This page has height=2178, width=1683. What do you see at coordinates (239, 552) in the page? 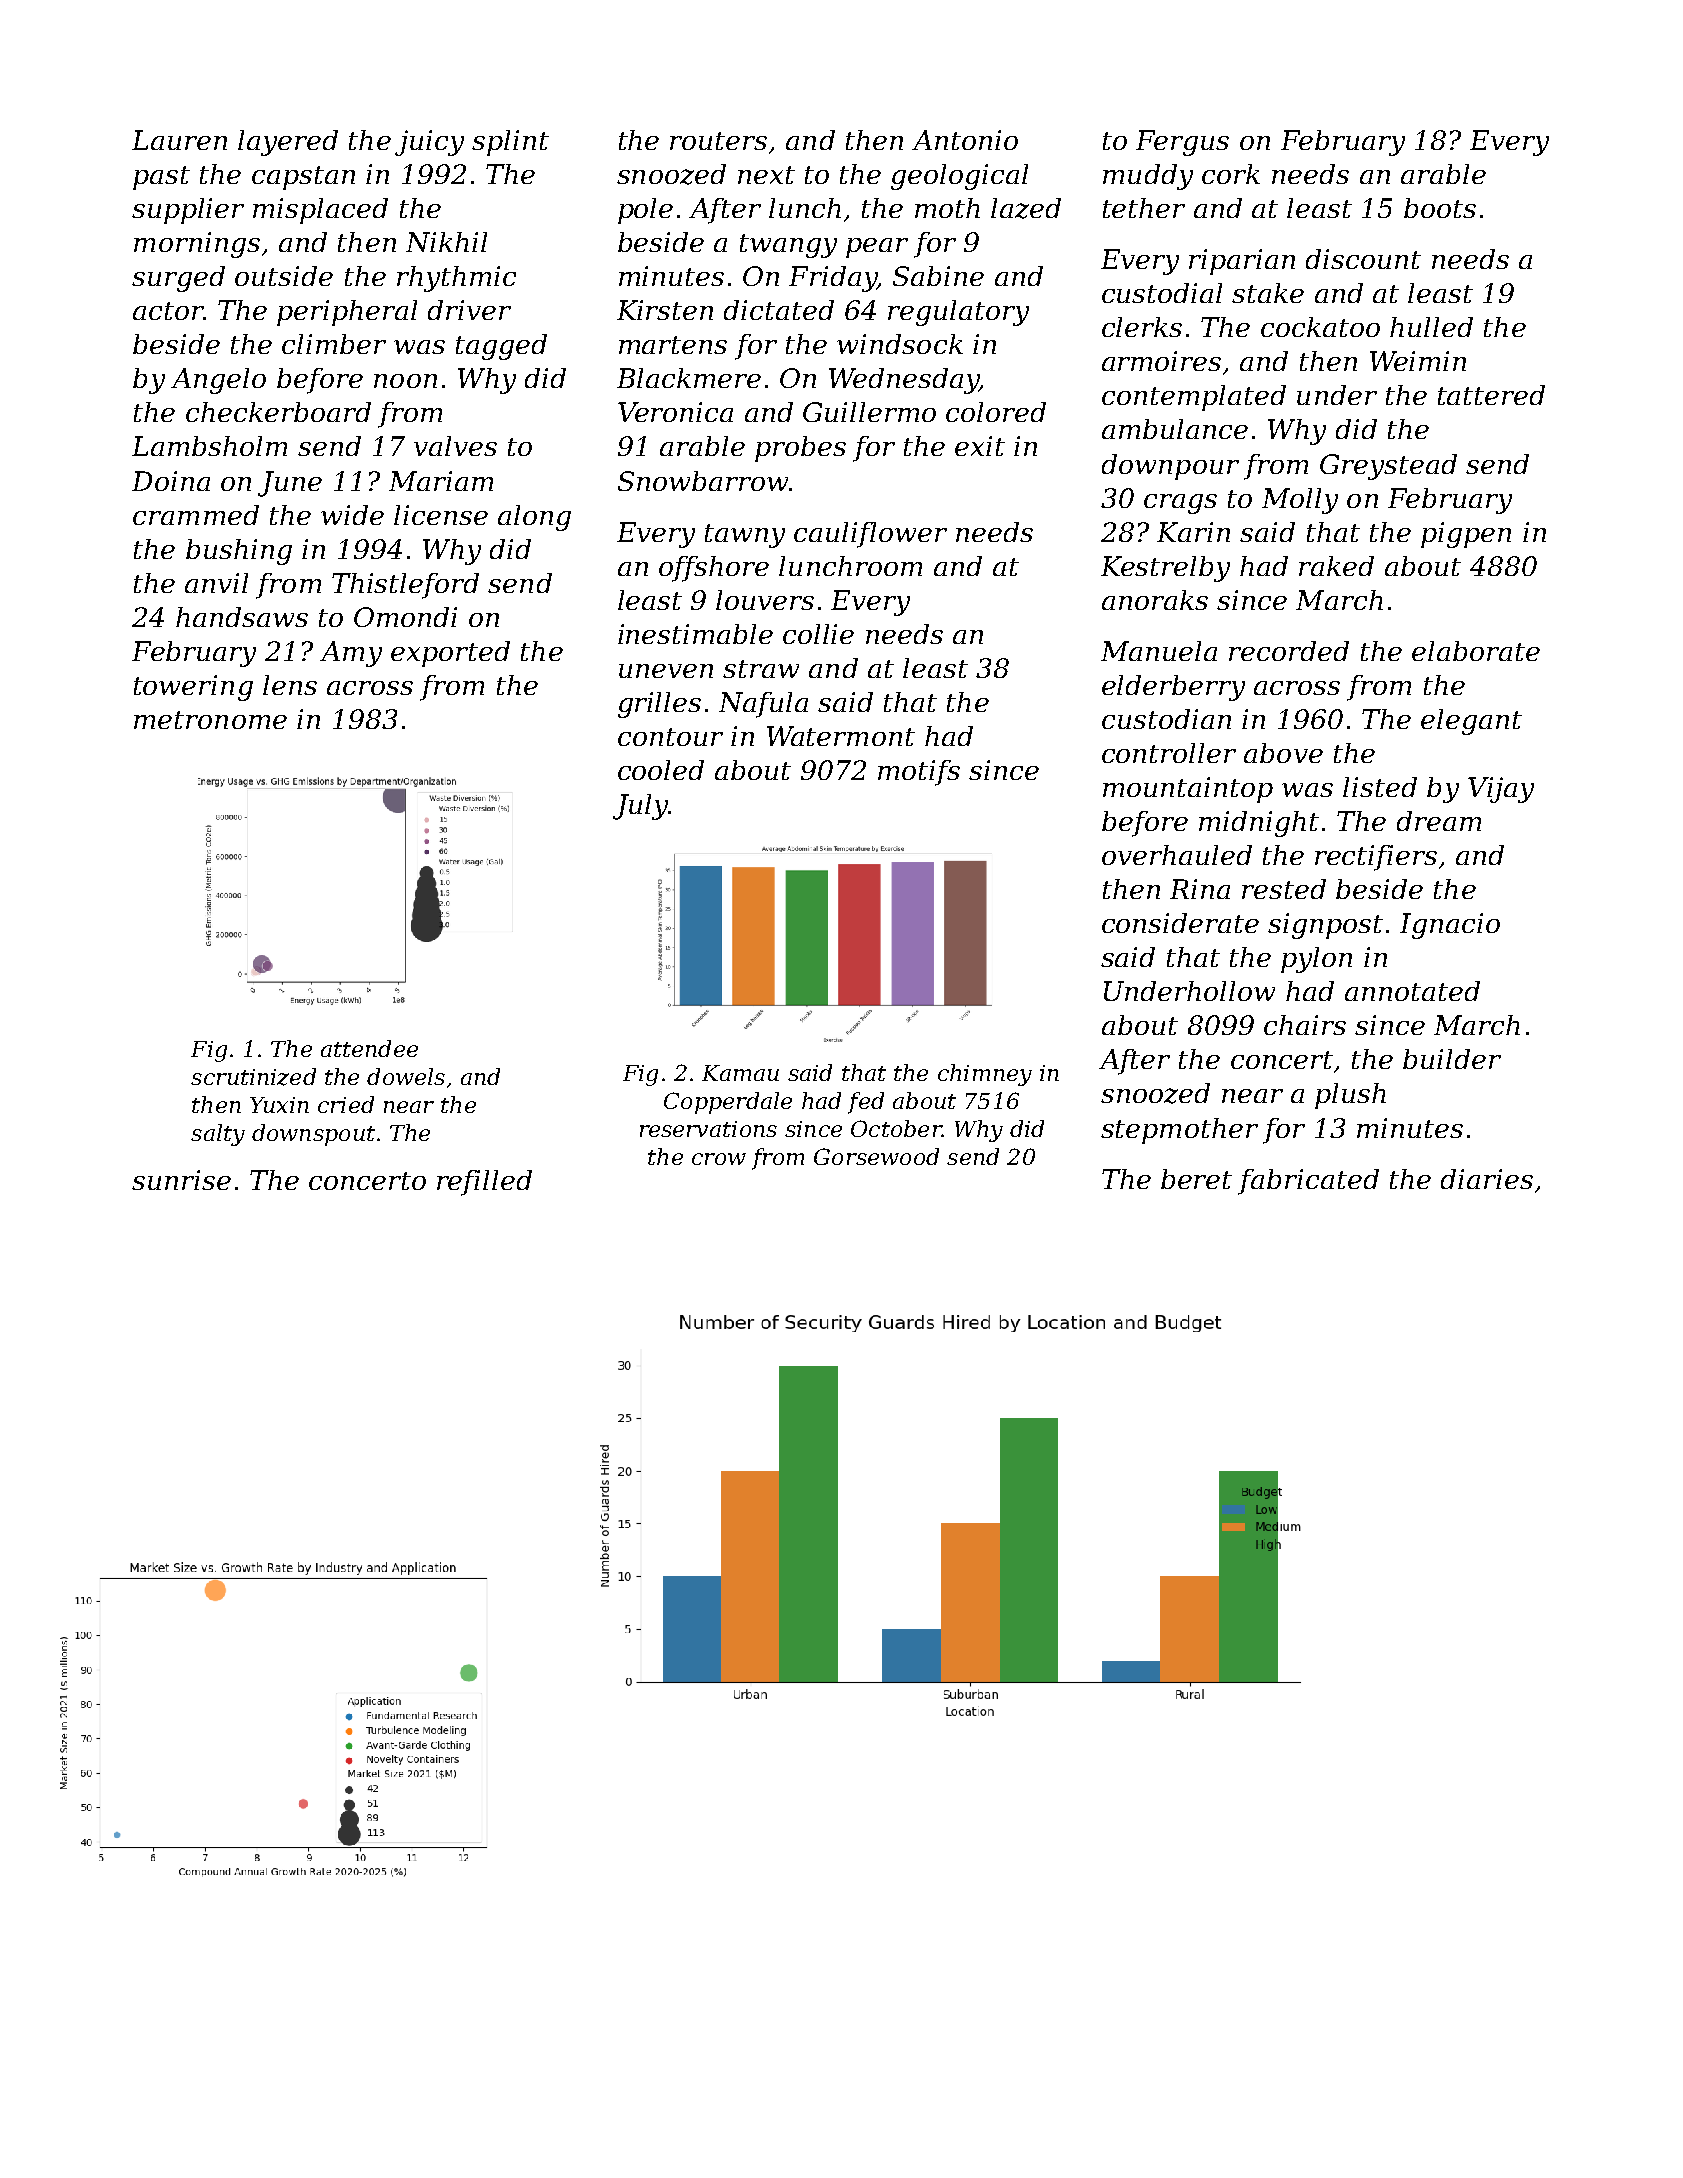
I see `bushing` at bounding box center [239, 552].
